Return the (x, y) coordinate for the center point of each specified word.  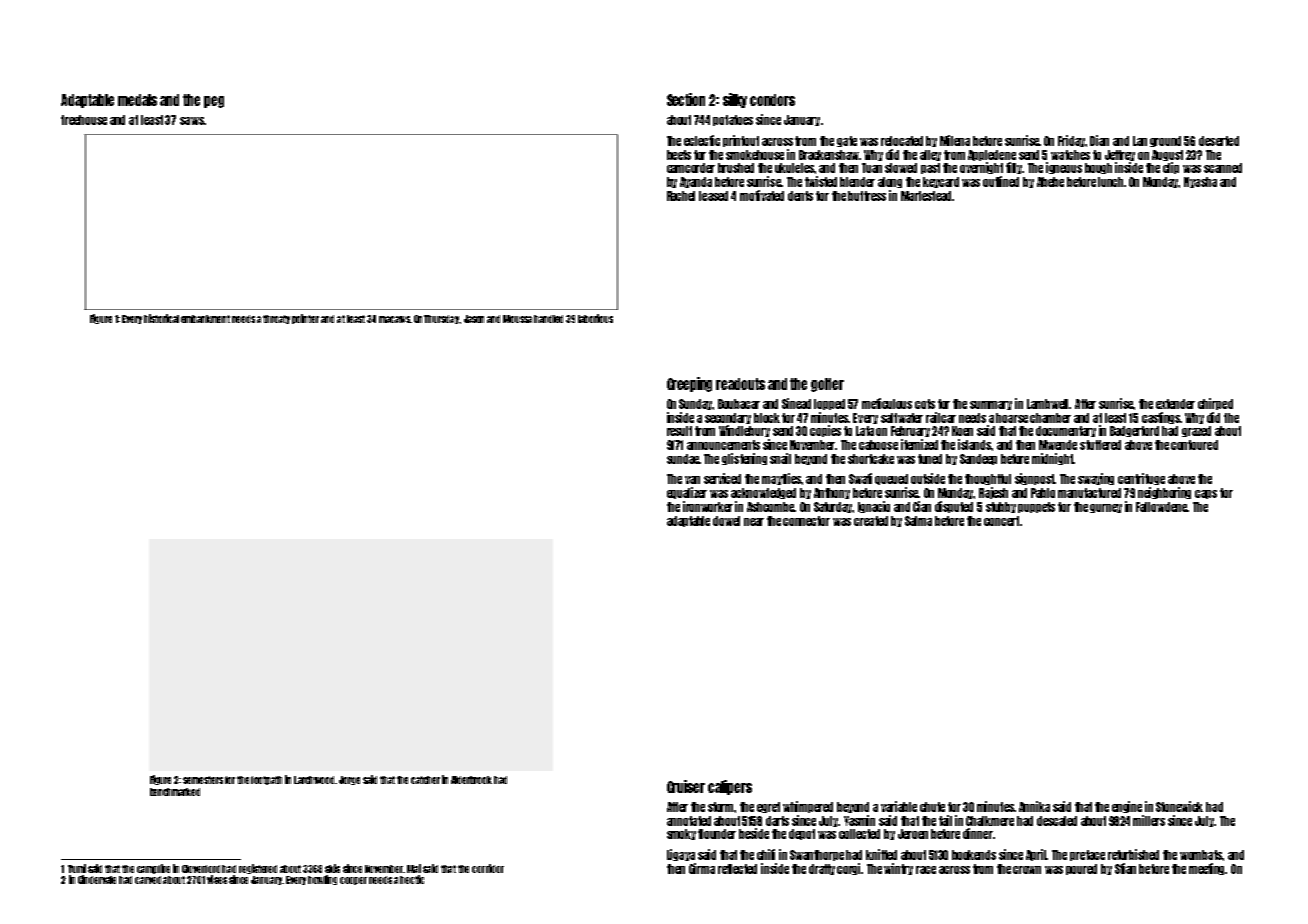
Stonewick (1179, 806)
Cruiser (686, 786)
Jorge (349, 780)
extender (1175, 404)
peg (214, 102)
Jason (474, 319)
